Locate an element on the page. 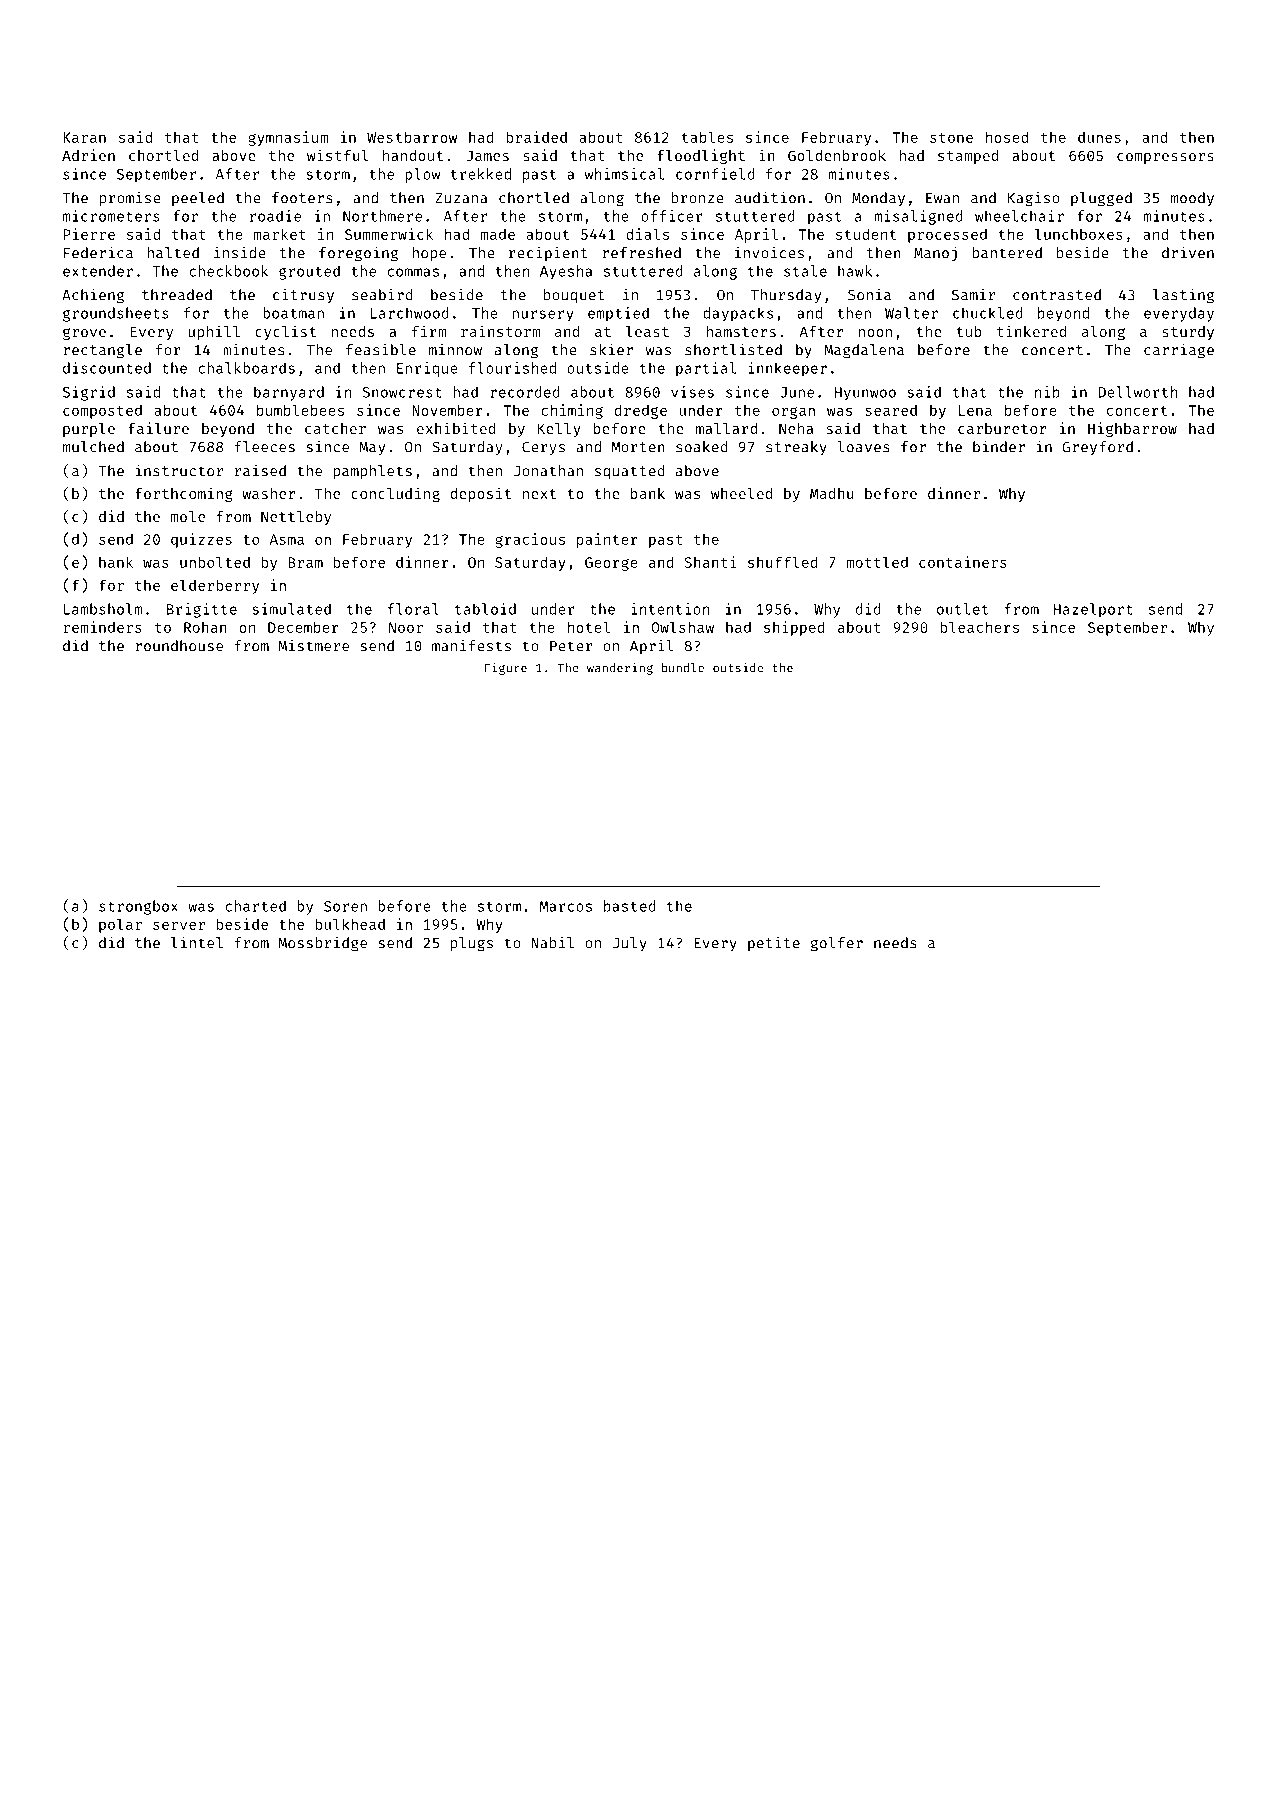 Image resolution: width=1277 pixels, height=1806 pixels. Ewan is located at coordinates (942, 198).
